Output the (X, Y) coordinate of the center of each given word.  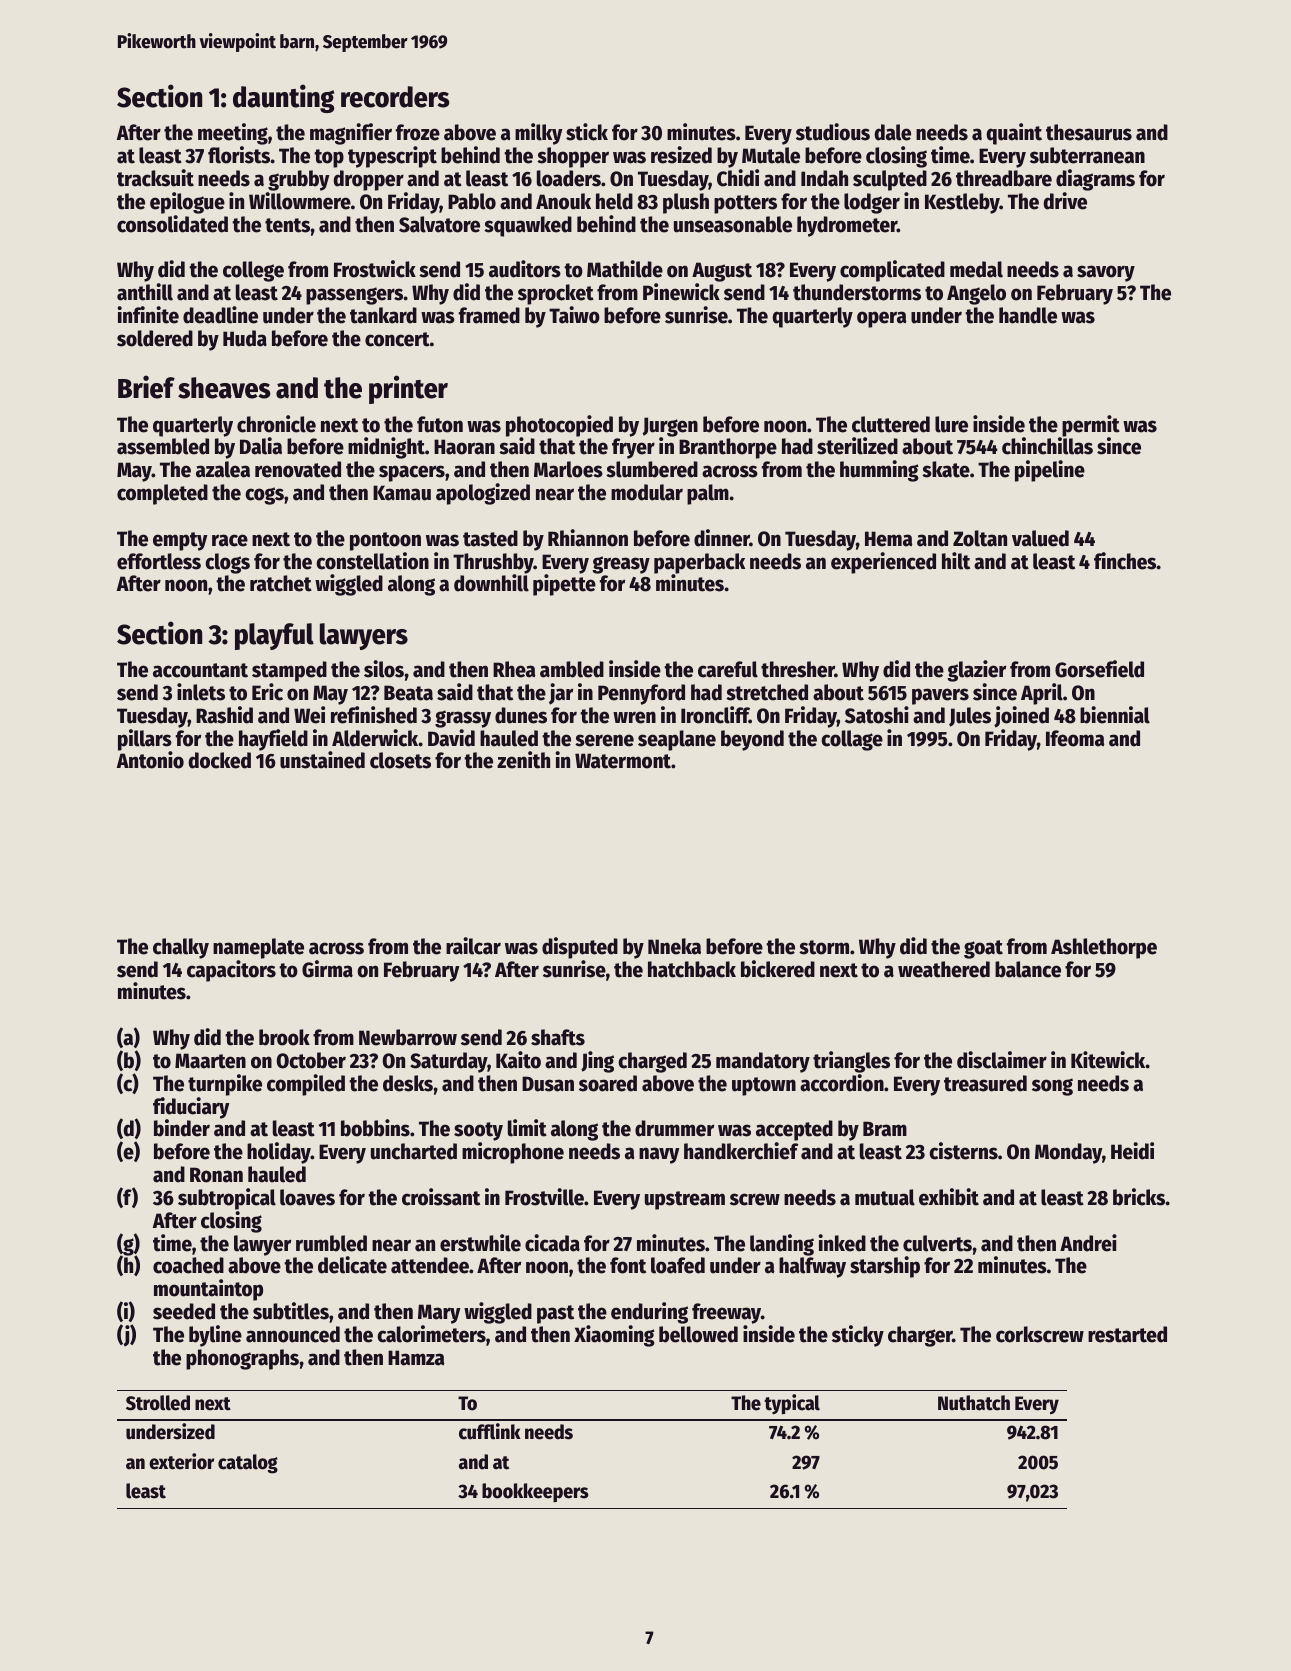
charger (920, 1336)
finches (1125, 561)
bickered (778, 969)
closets (400, 760)
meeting (233, 134)
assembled (163, 446)
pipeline (1050, 471)
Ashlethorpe (1104, 948)
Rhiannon (588, 538)
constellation (372, 561)
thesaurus (1089, 132)
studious (833, 132)
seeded (184, 1311)
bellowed (698, 1334)
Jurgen (670, 427)
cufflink (490, 1431)
